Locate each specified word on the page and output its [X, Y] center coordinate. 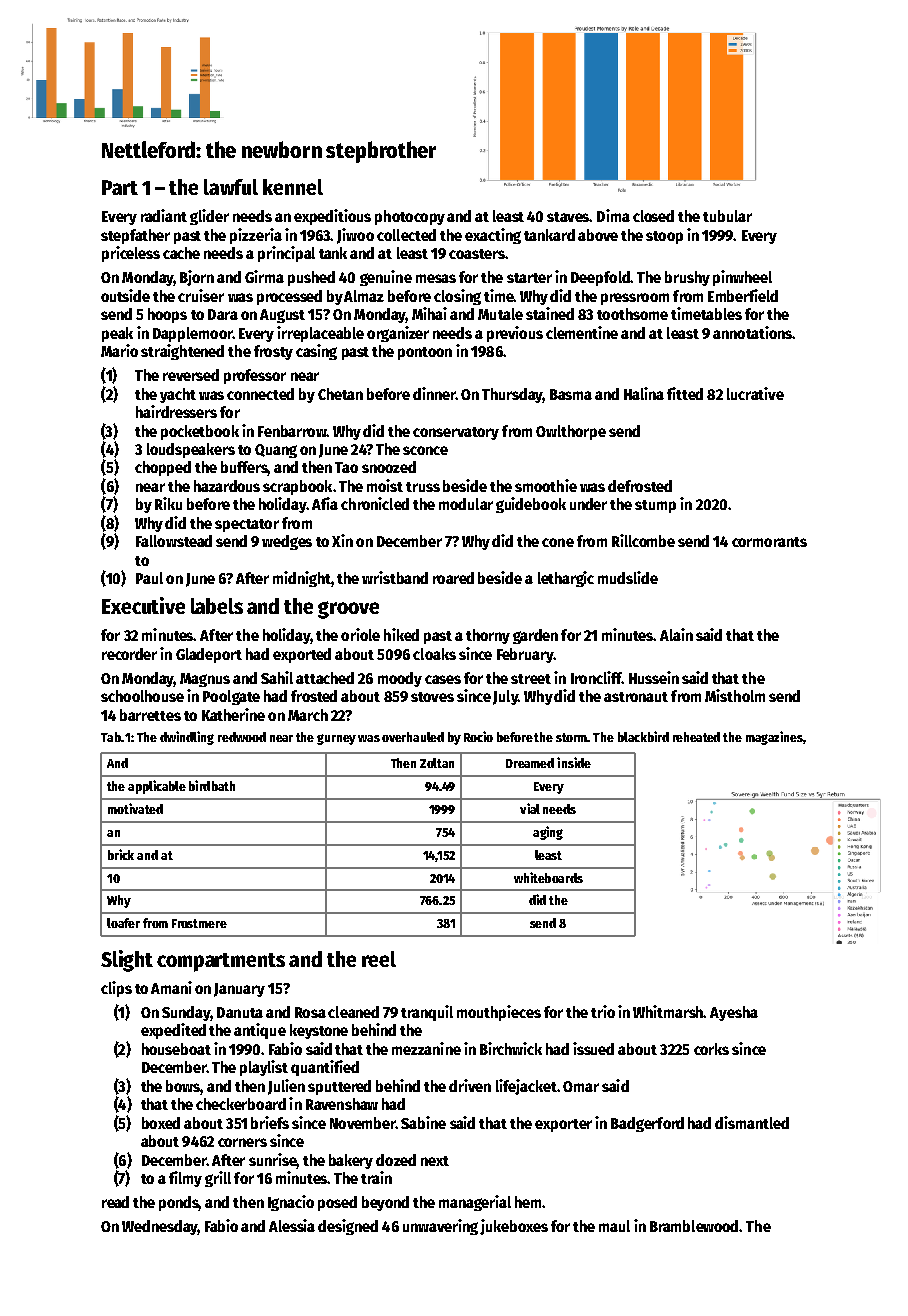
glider [209, 217]
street [531, 679]
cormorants [769, 542]
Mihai [429, 313]
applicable [157, 787]
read [115, 1202]
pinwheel [742, 278]
